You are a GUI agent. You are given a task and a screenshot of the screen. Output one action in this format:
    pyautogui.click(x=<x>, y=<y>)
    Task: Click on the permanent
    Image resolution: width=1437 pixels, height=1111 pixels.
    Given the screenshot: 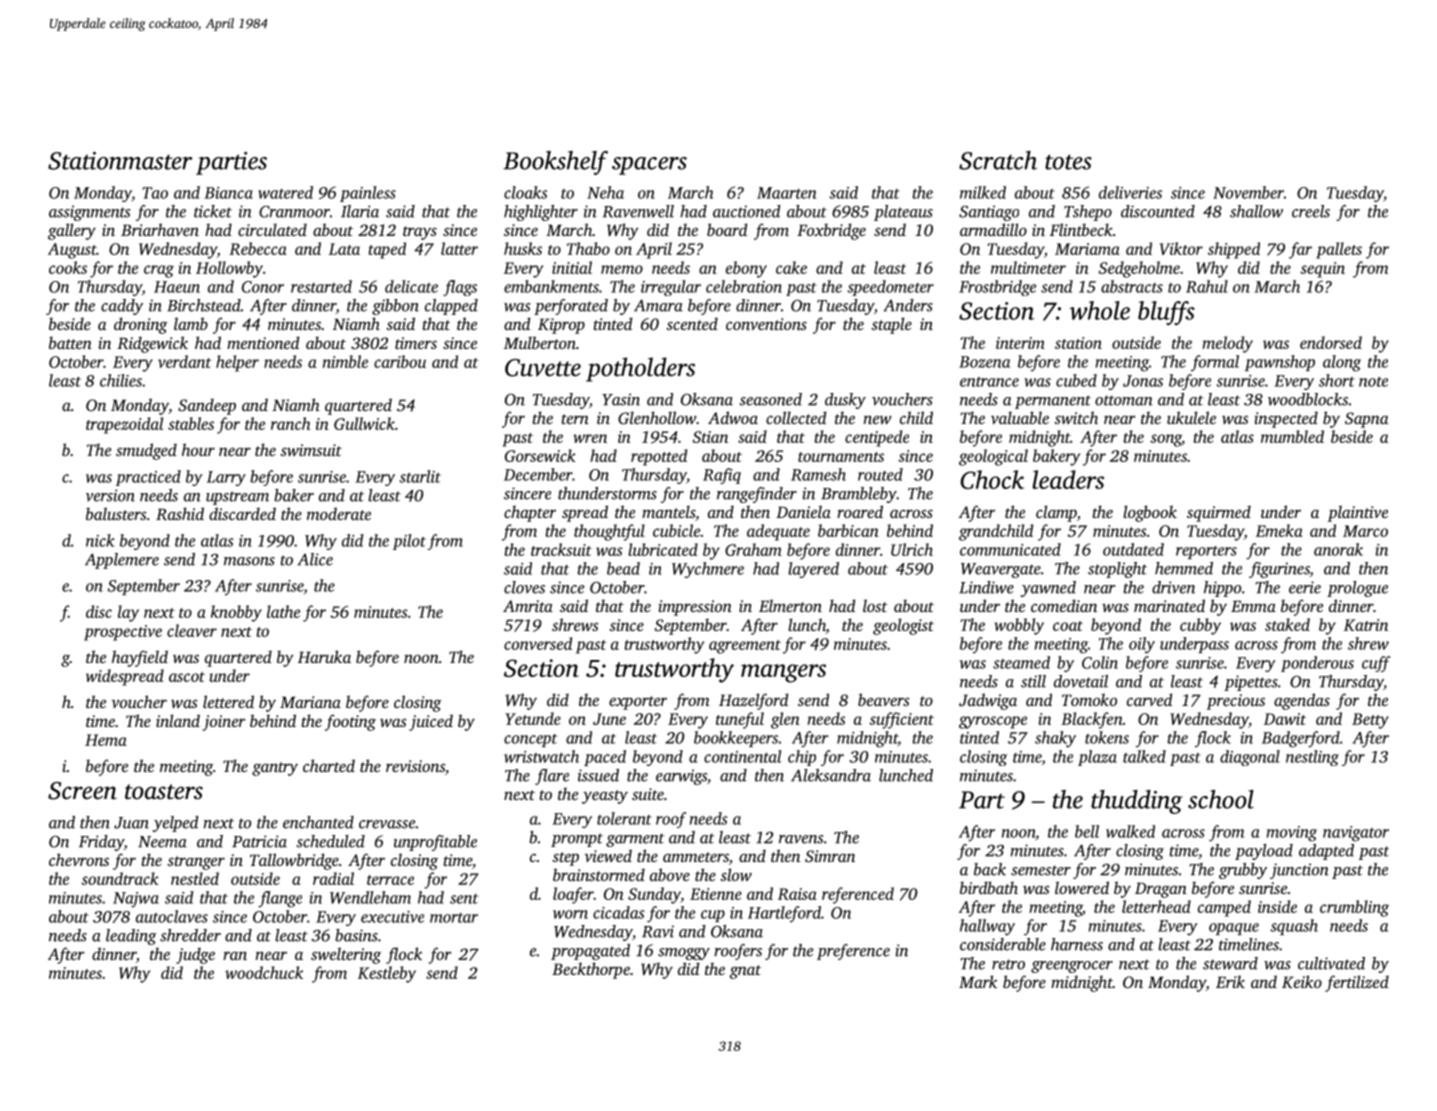 What is the action you would take?
    pyautogui.click(x=1053, y=402)
